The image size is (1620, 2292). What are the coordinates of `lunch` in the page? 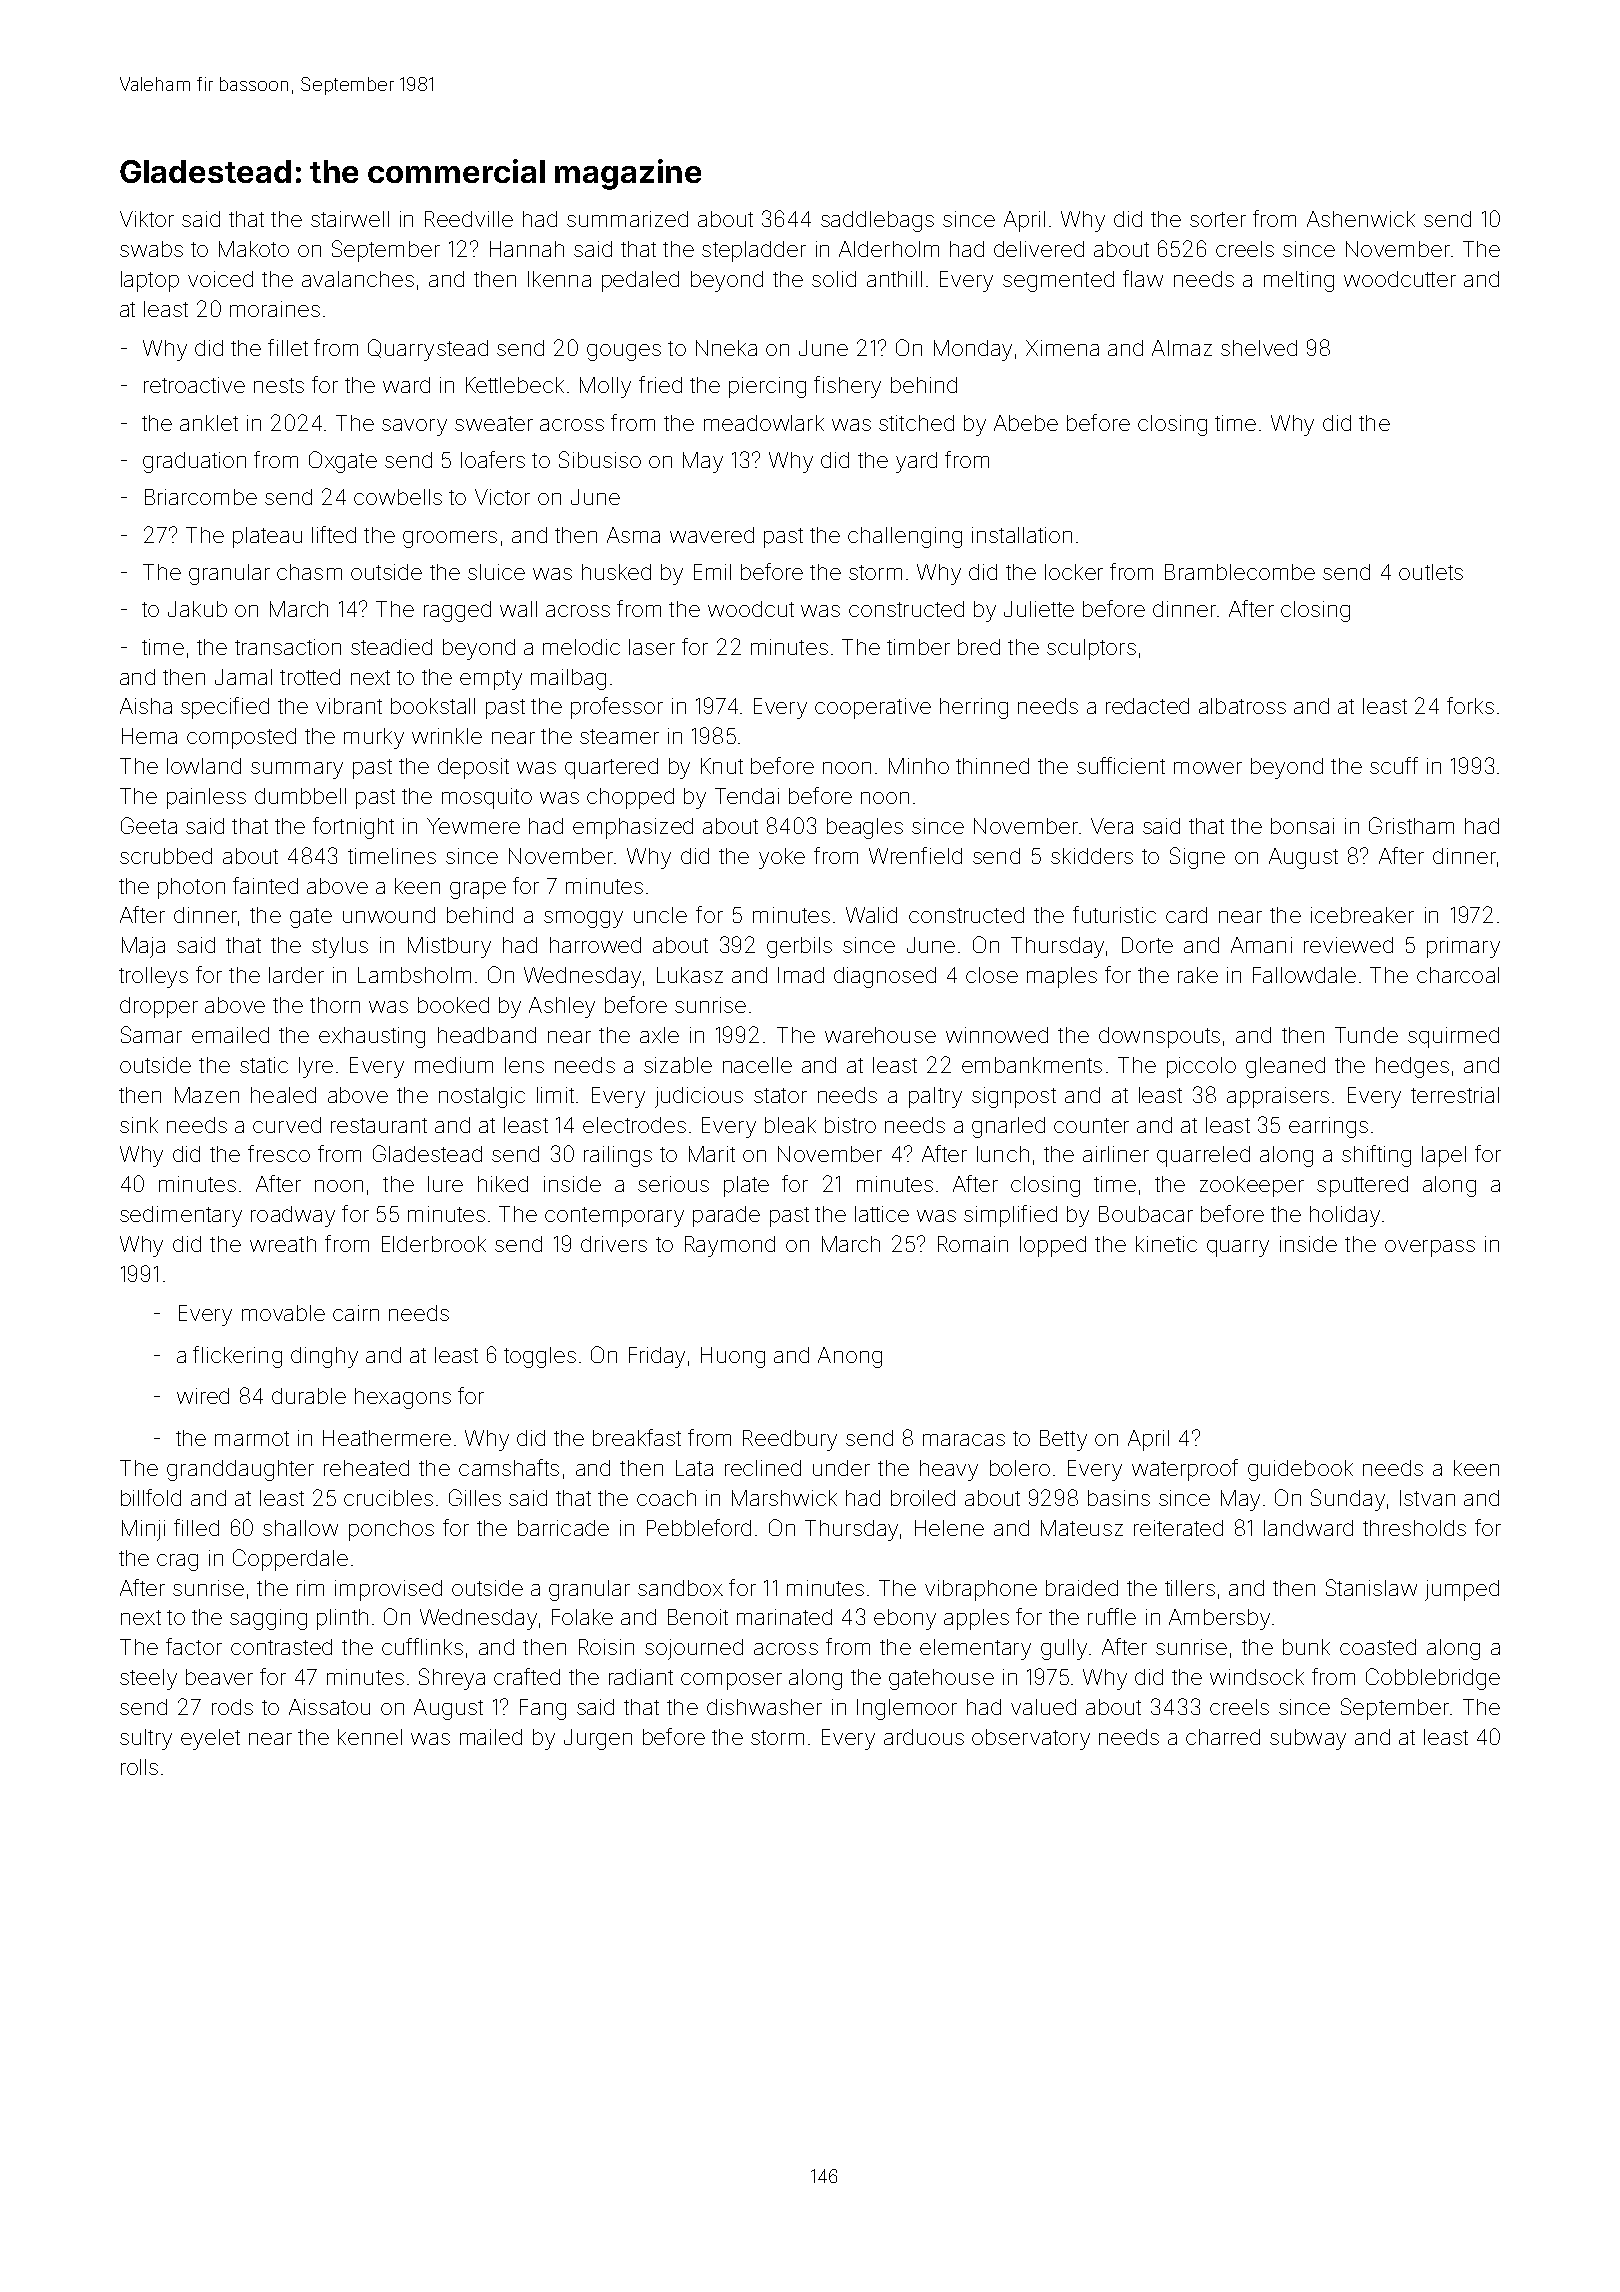 It's located at (1003, 1154).
